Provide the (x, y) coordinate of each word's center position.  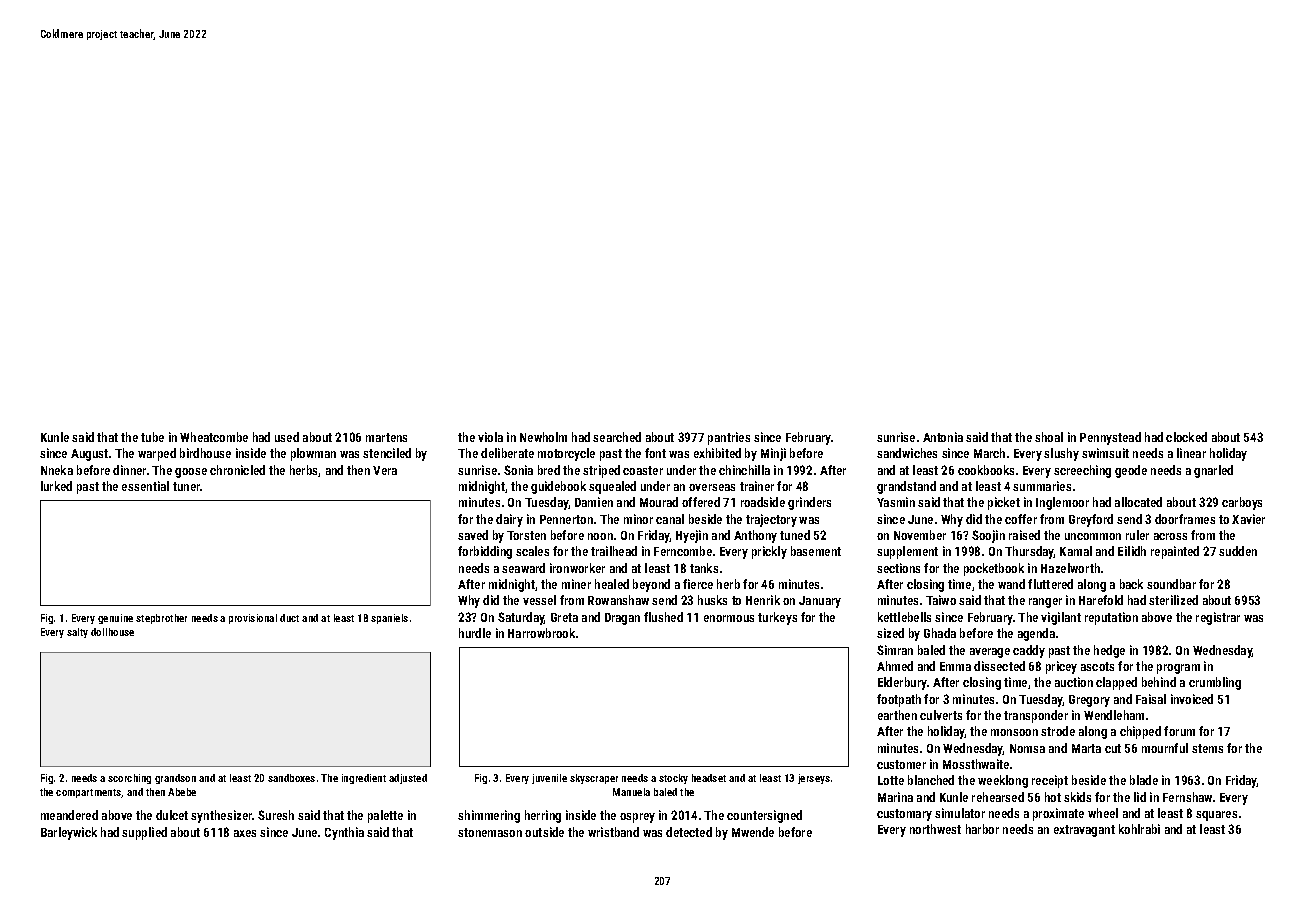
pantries (729, 438)
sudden (1238, 551)
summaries (1042, 486)
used (287, 437)
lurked (56, 486)
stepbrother (161, 619)
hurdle (475, 633)
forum (1179, 731)
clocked (1186, 437)
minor (638, 519)
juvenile (549, 779)
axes (245, 833)
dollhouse (112, 632)
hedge (1109, 651)
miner (576, 584)
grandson (175, 779)
